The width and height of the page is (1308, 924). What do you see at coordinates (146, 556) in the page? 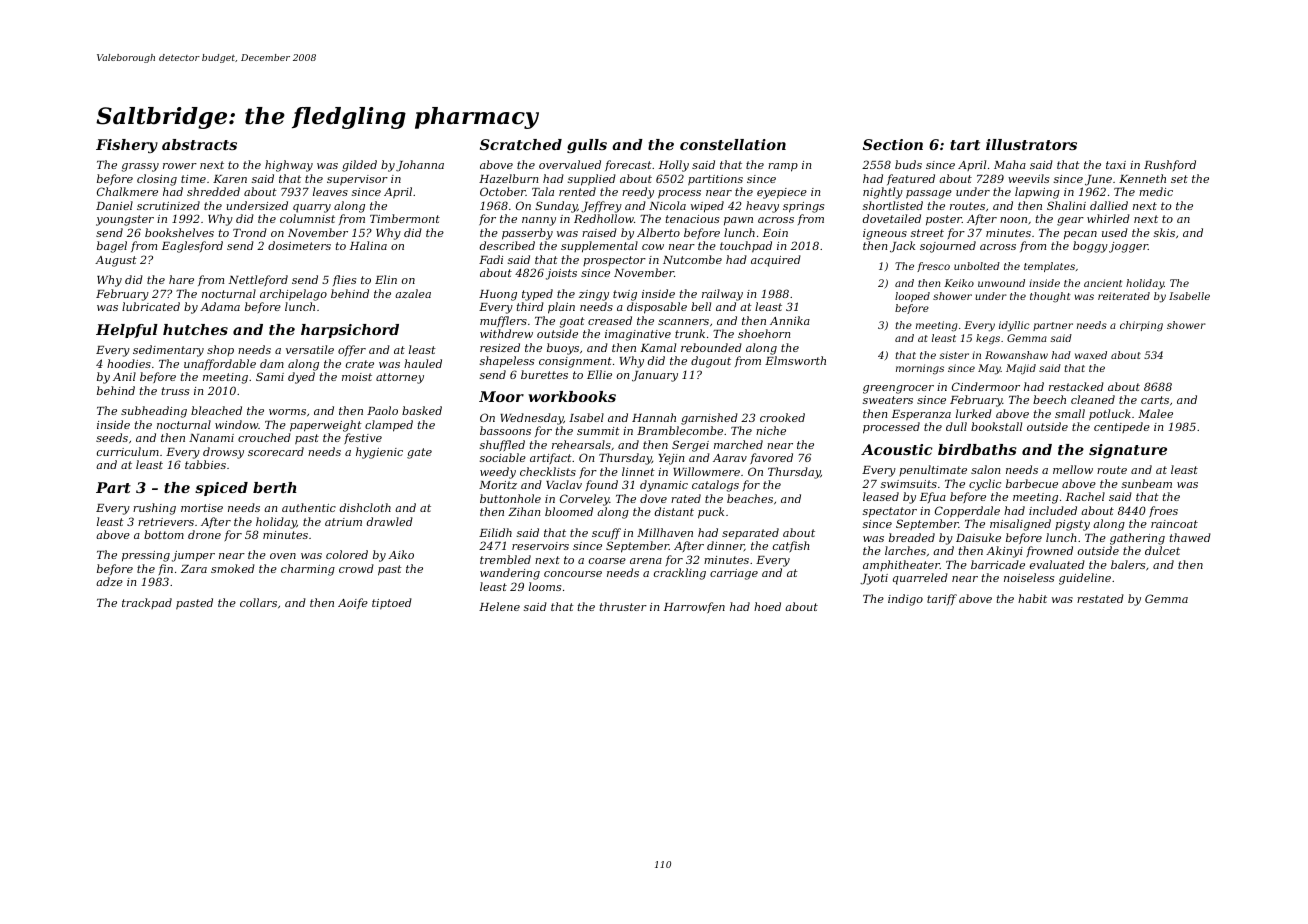
I see `pressing` at bounding box center [146, 556].
